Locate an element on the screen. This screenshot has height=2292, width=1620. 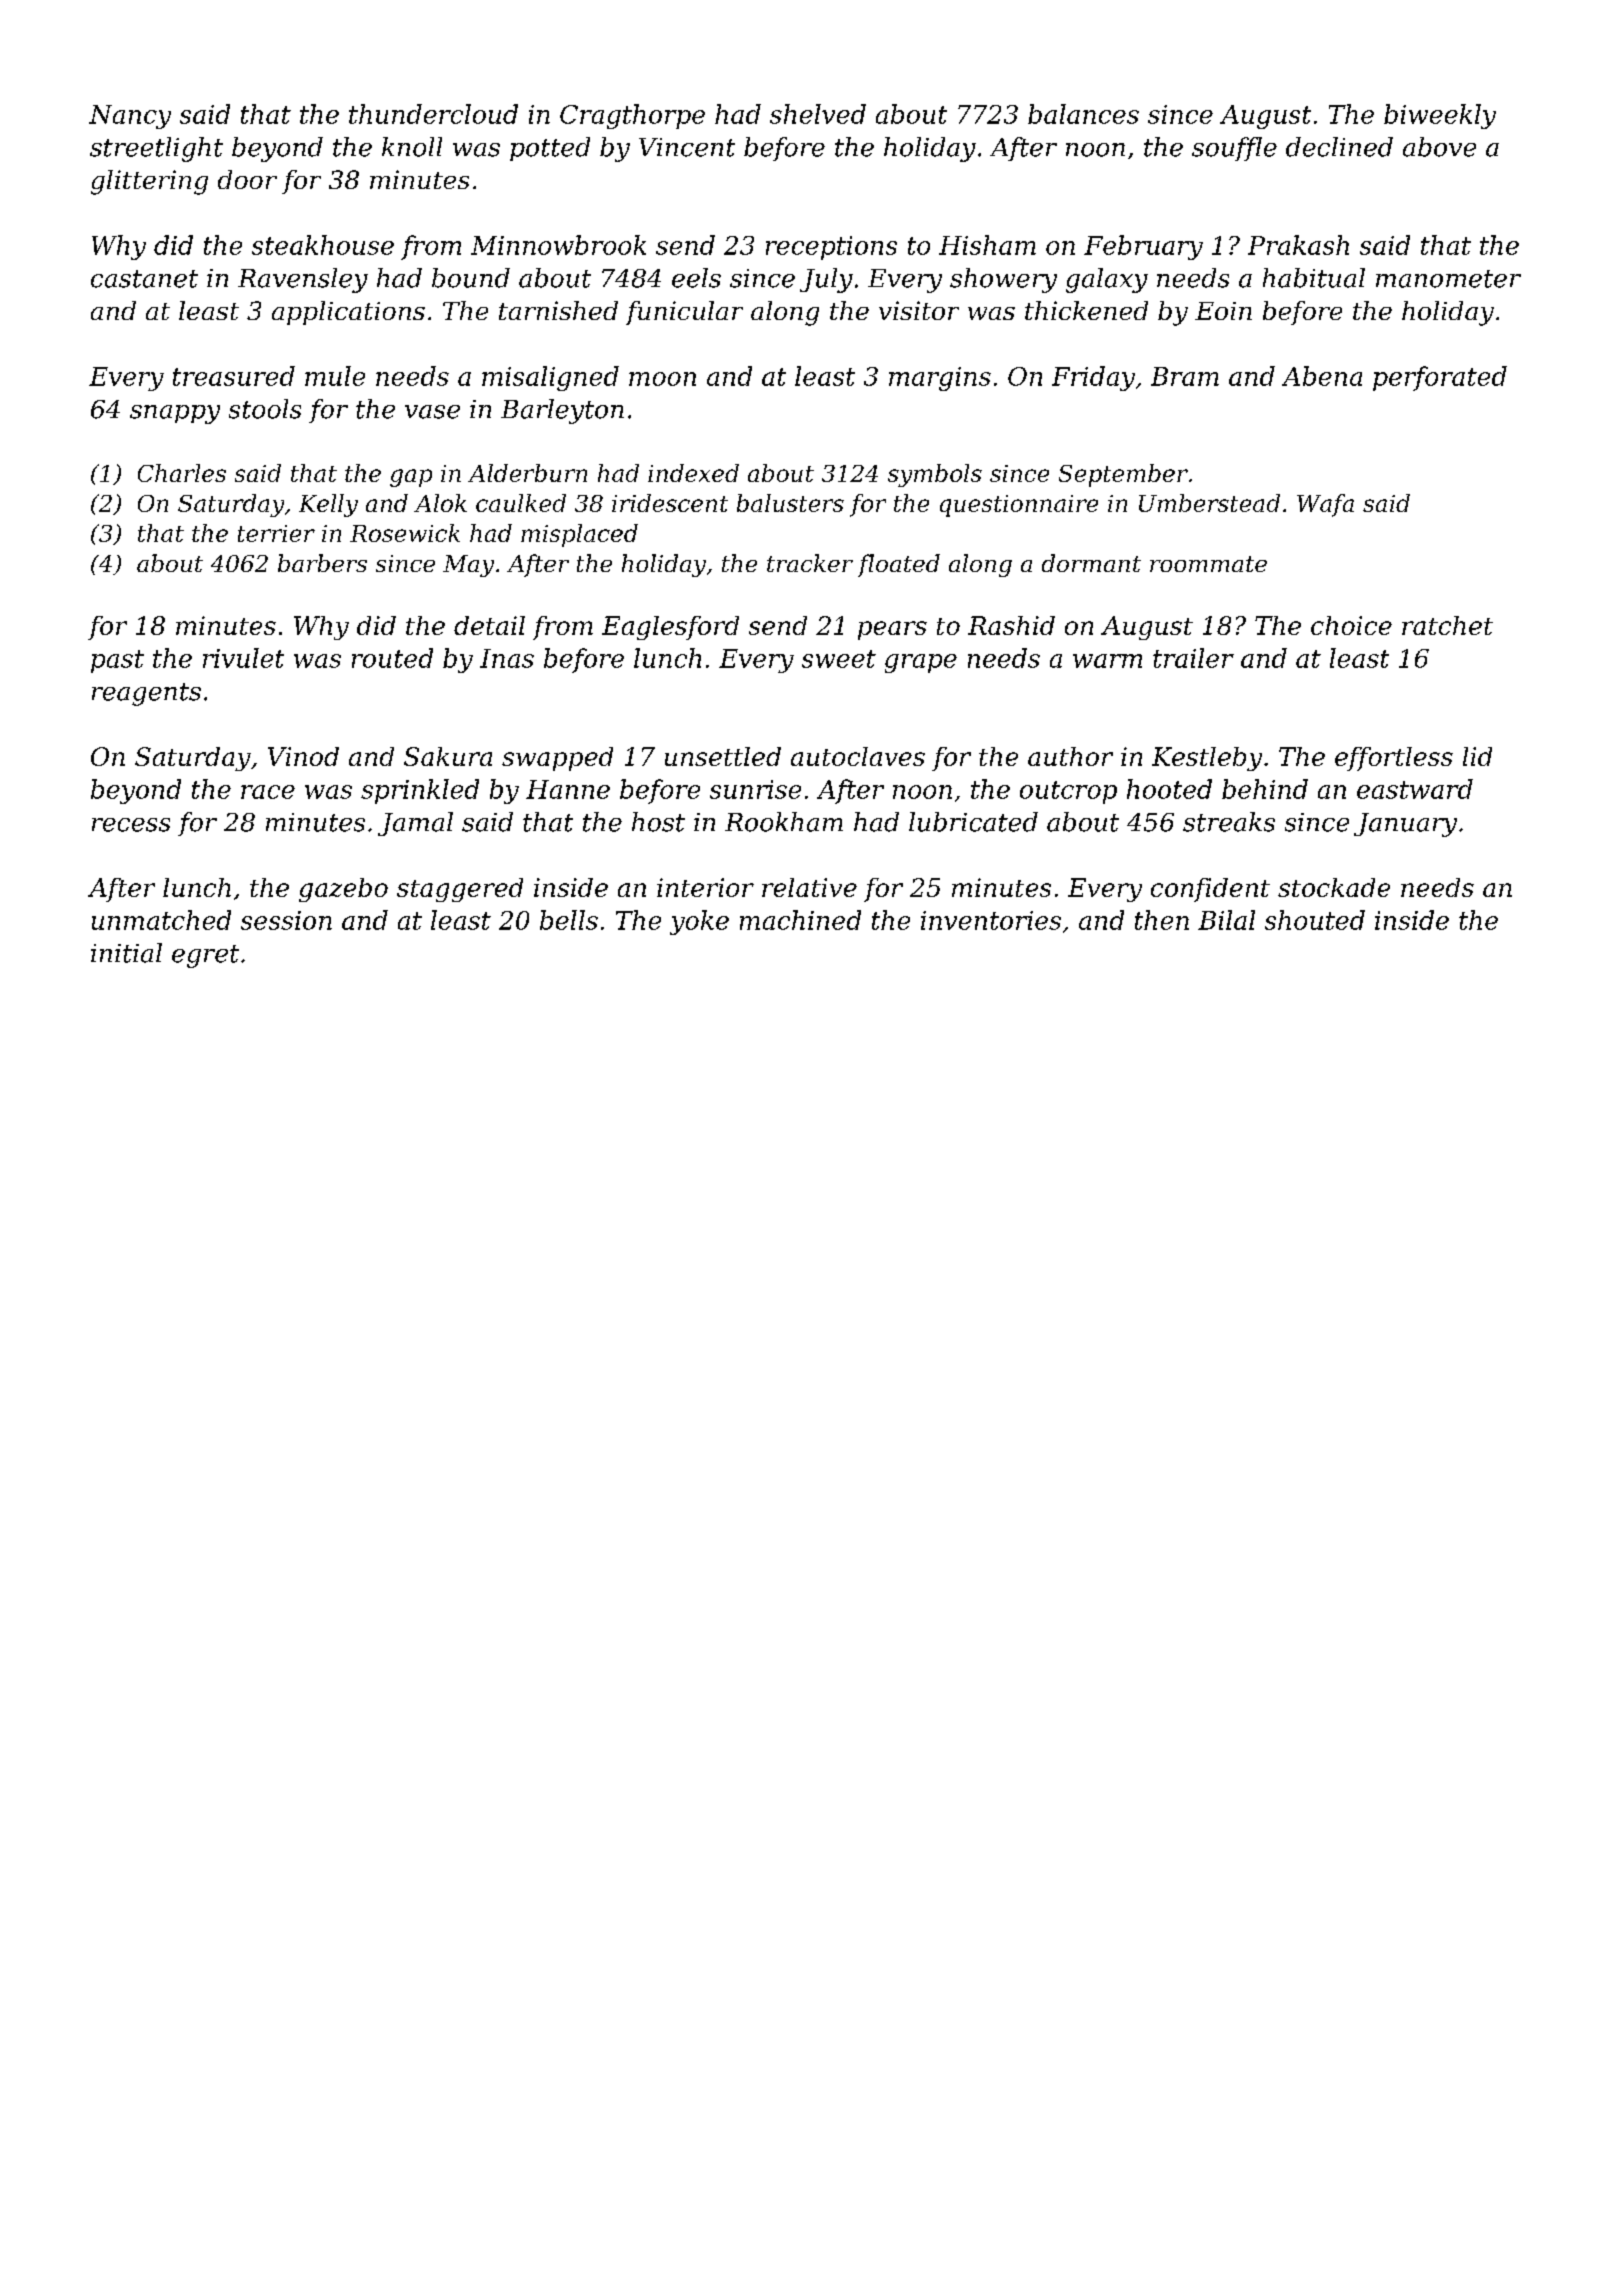
shouted is located at coordinates (1315, 920).
